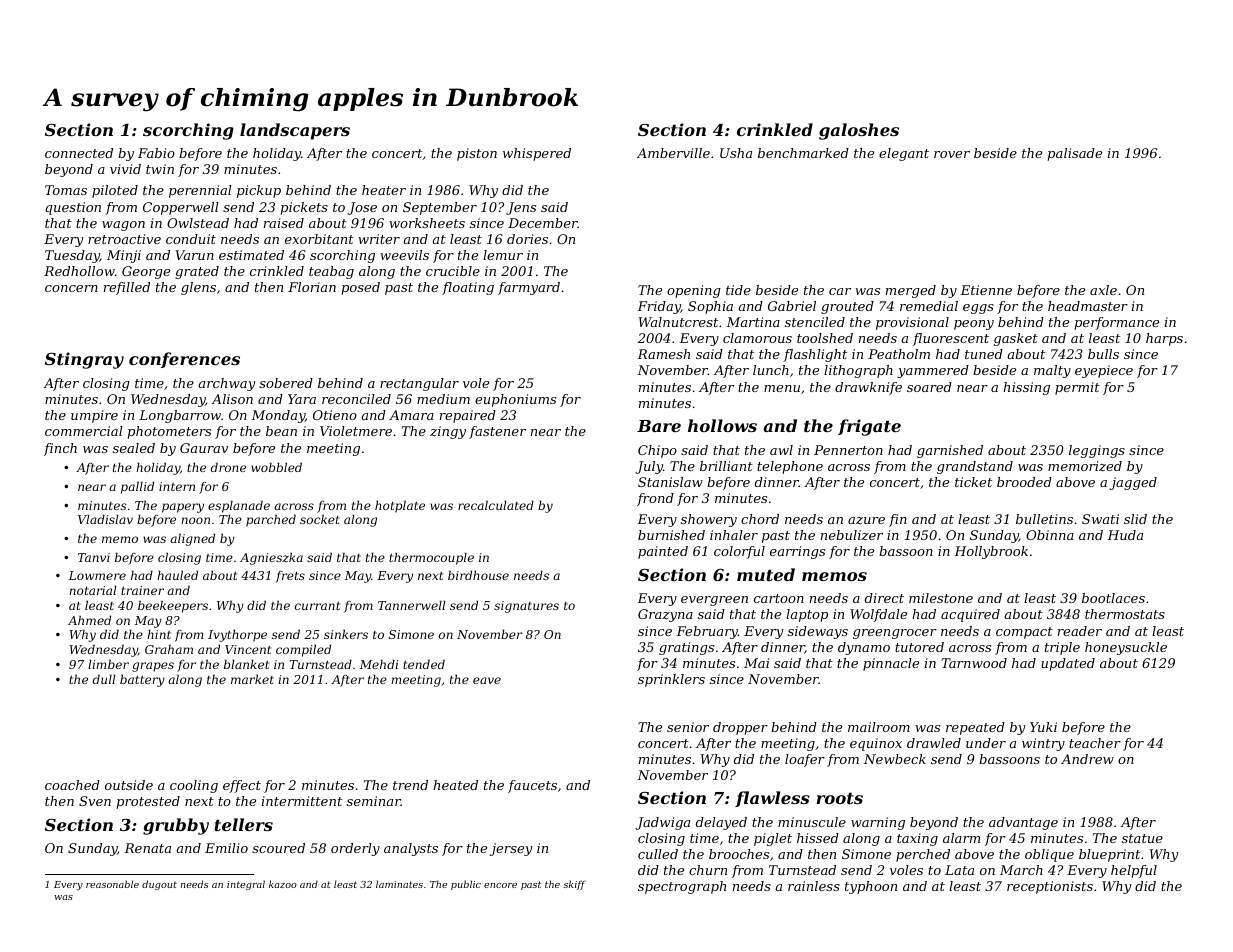 This screenshot has width=1233, height=952. Describe the element at coordinates (1125, 614) in the screenshot. I see `thermostats` at that location.
